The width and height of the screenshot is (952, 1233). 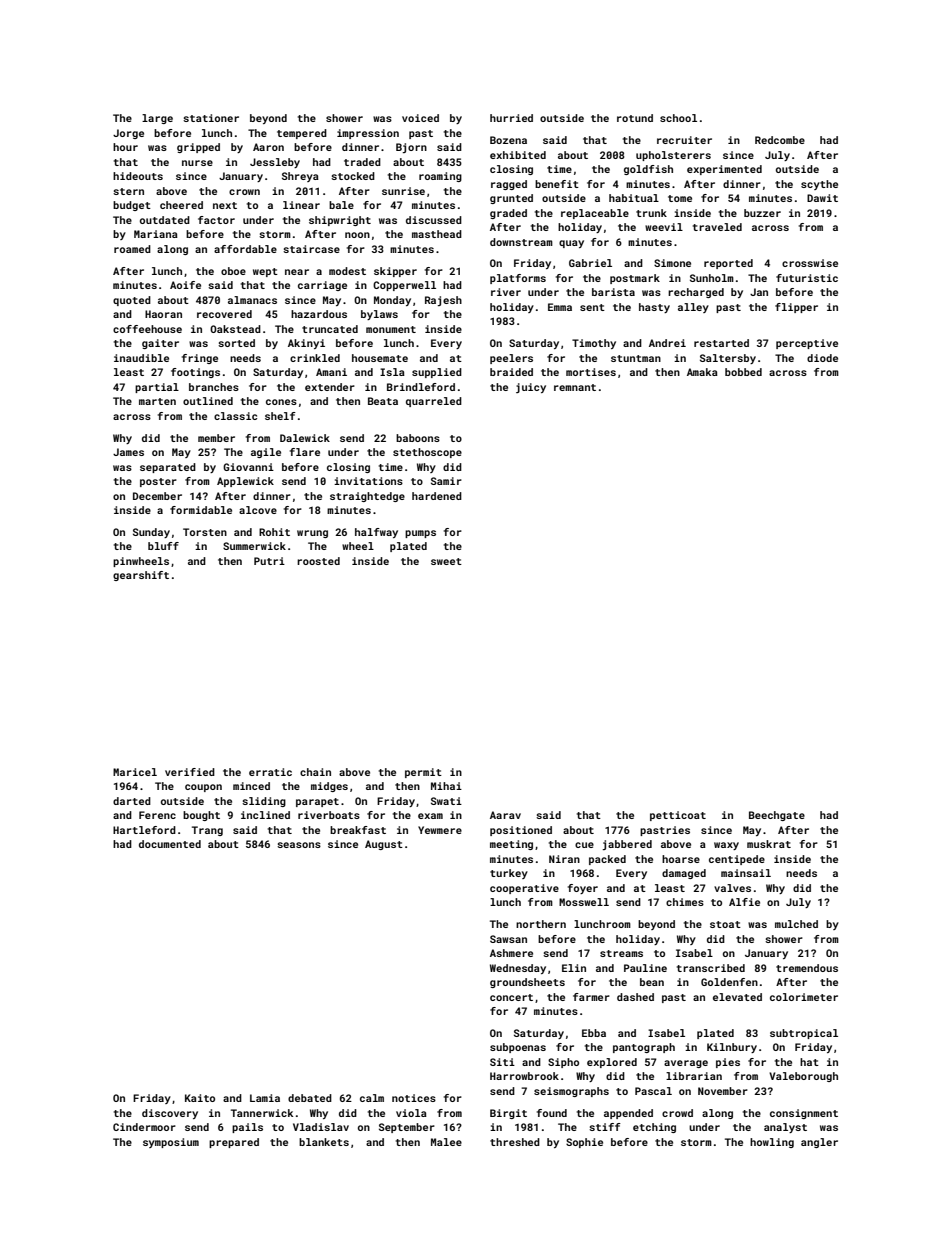 What do you see at coordinates (235, 416) in the screenshot?
I see `classic` at bounding box center [235, 416].
